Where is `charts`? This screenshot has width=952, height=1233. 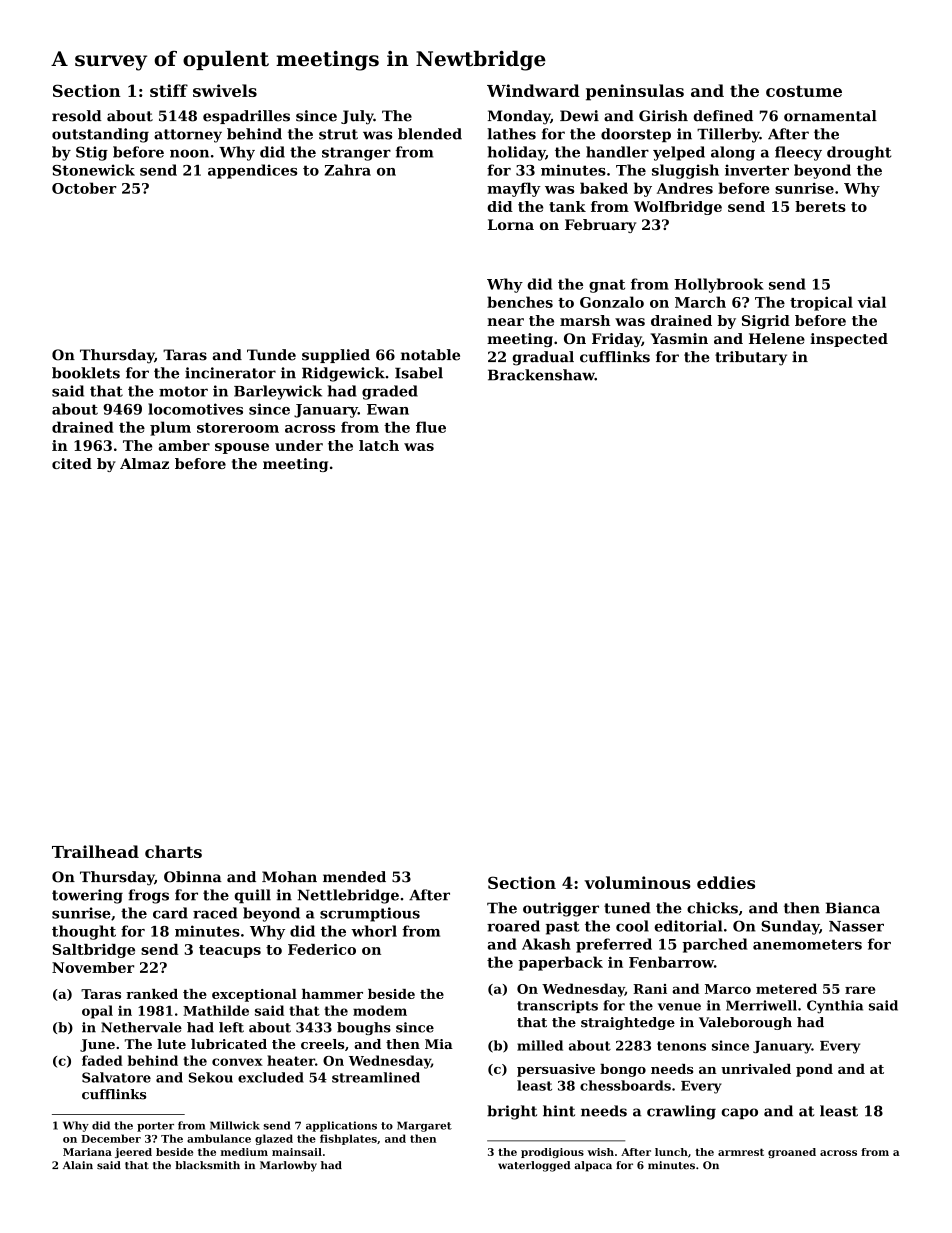
charts is located at coordinates (173, 851).
